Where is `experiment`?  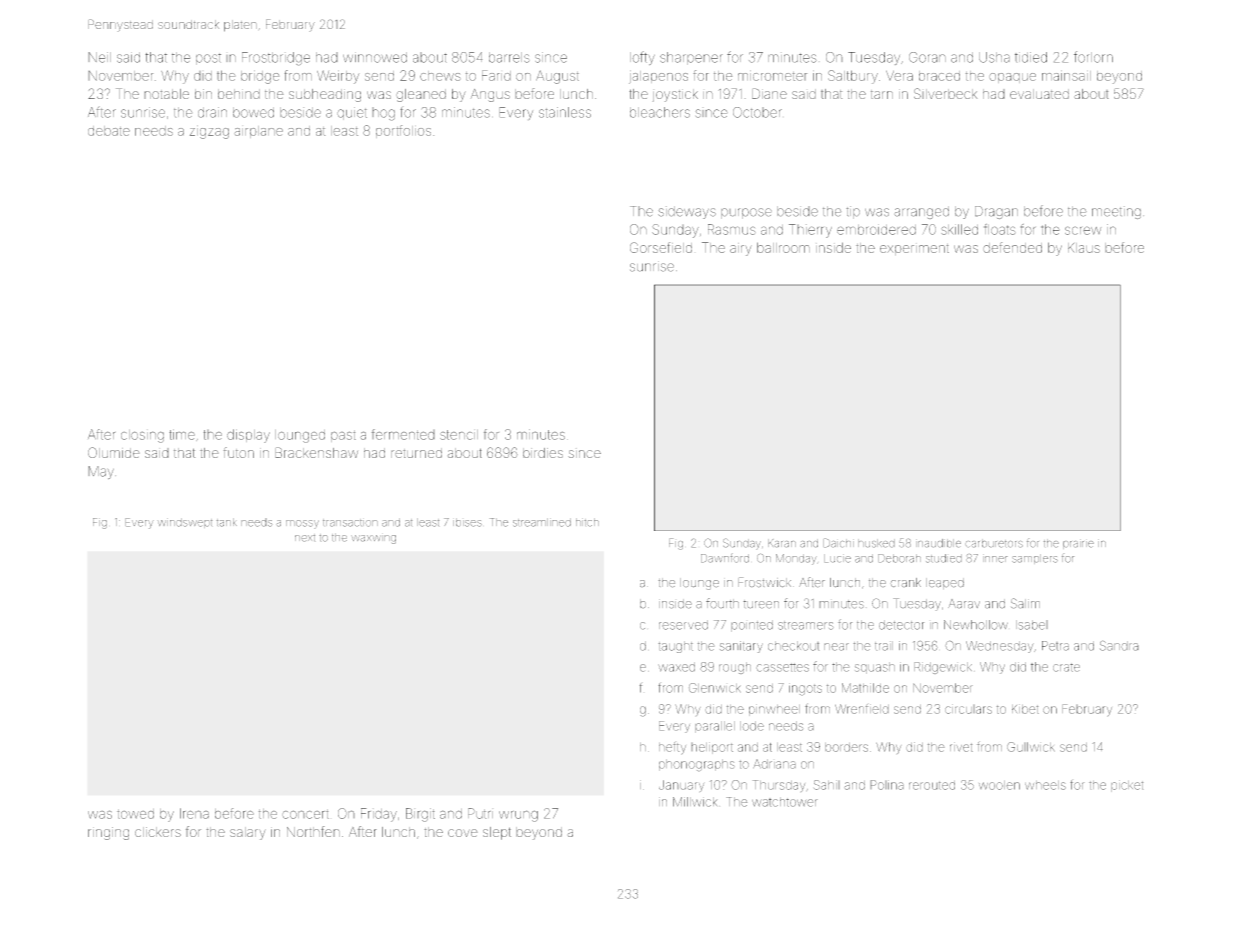
experiment is located at coordinates (914, 249).
